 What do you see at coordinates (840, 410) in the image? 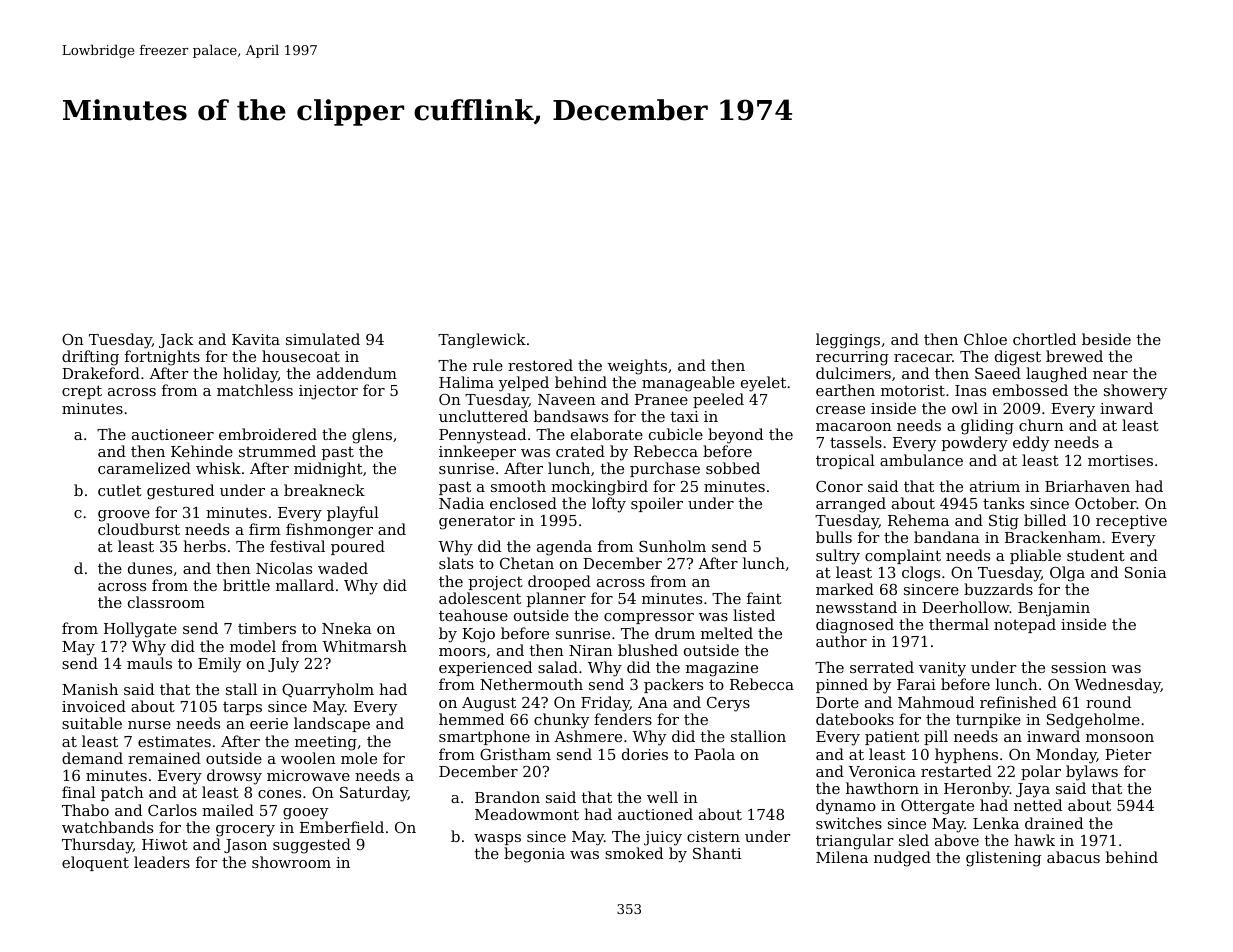
I see `crease` at bounding box center [840, 410].
